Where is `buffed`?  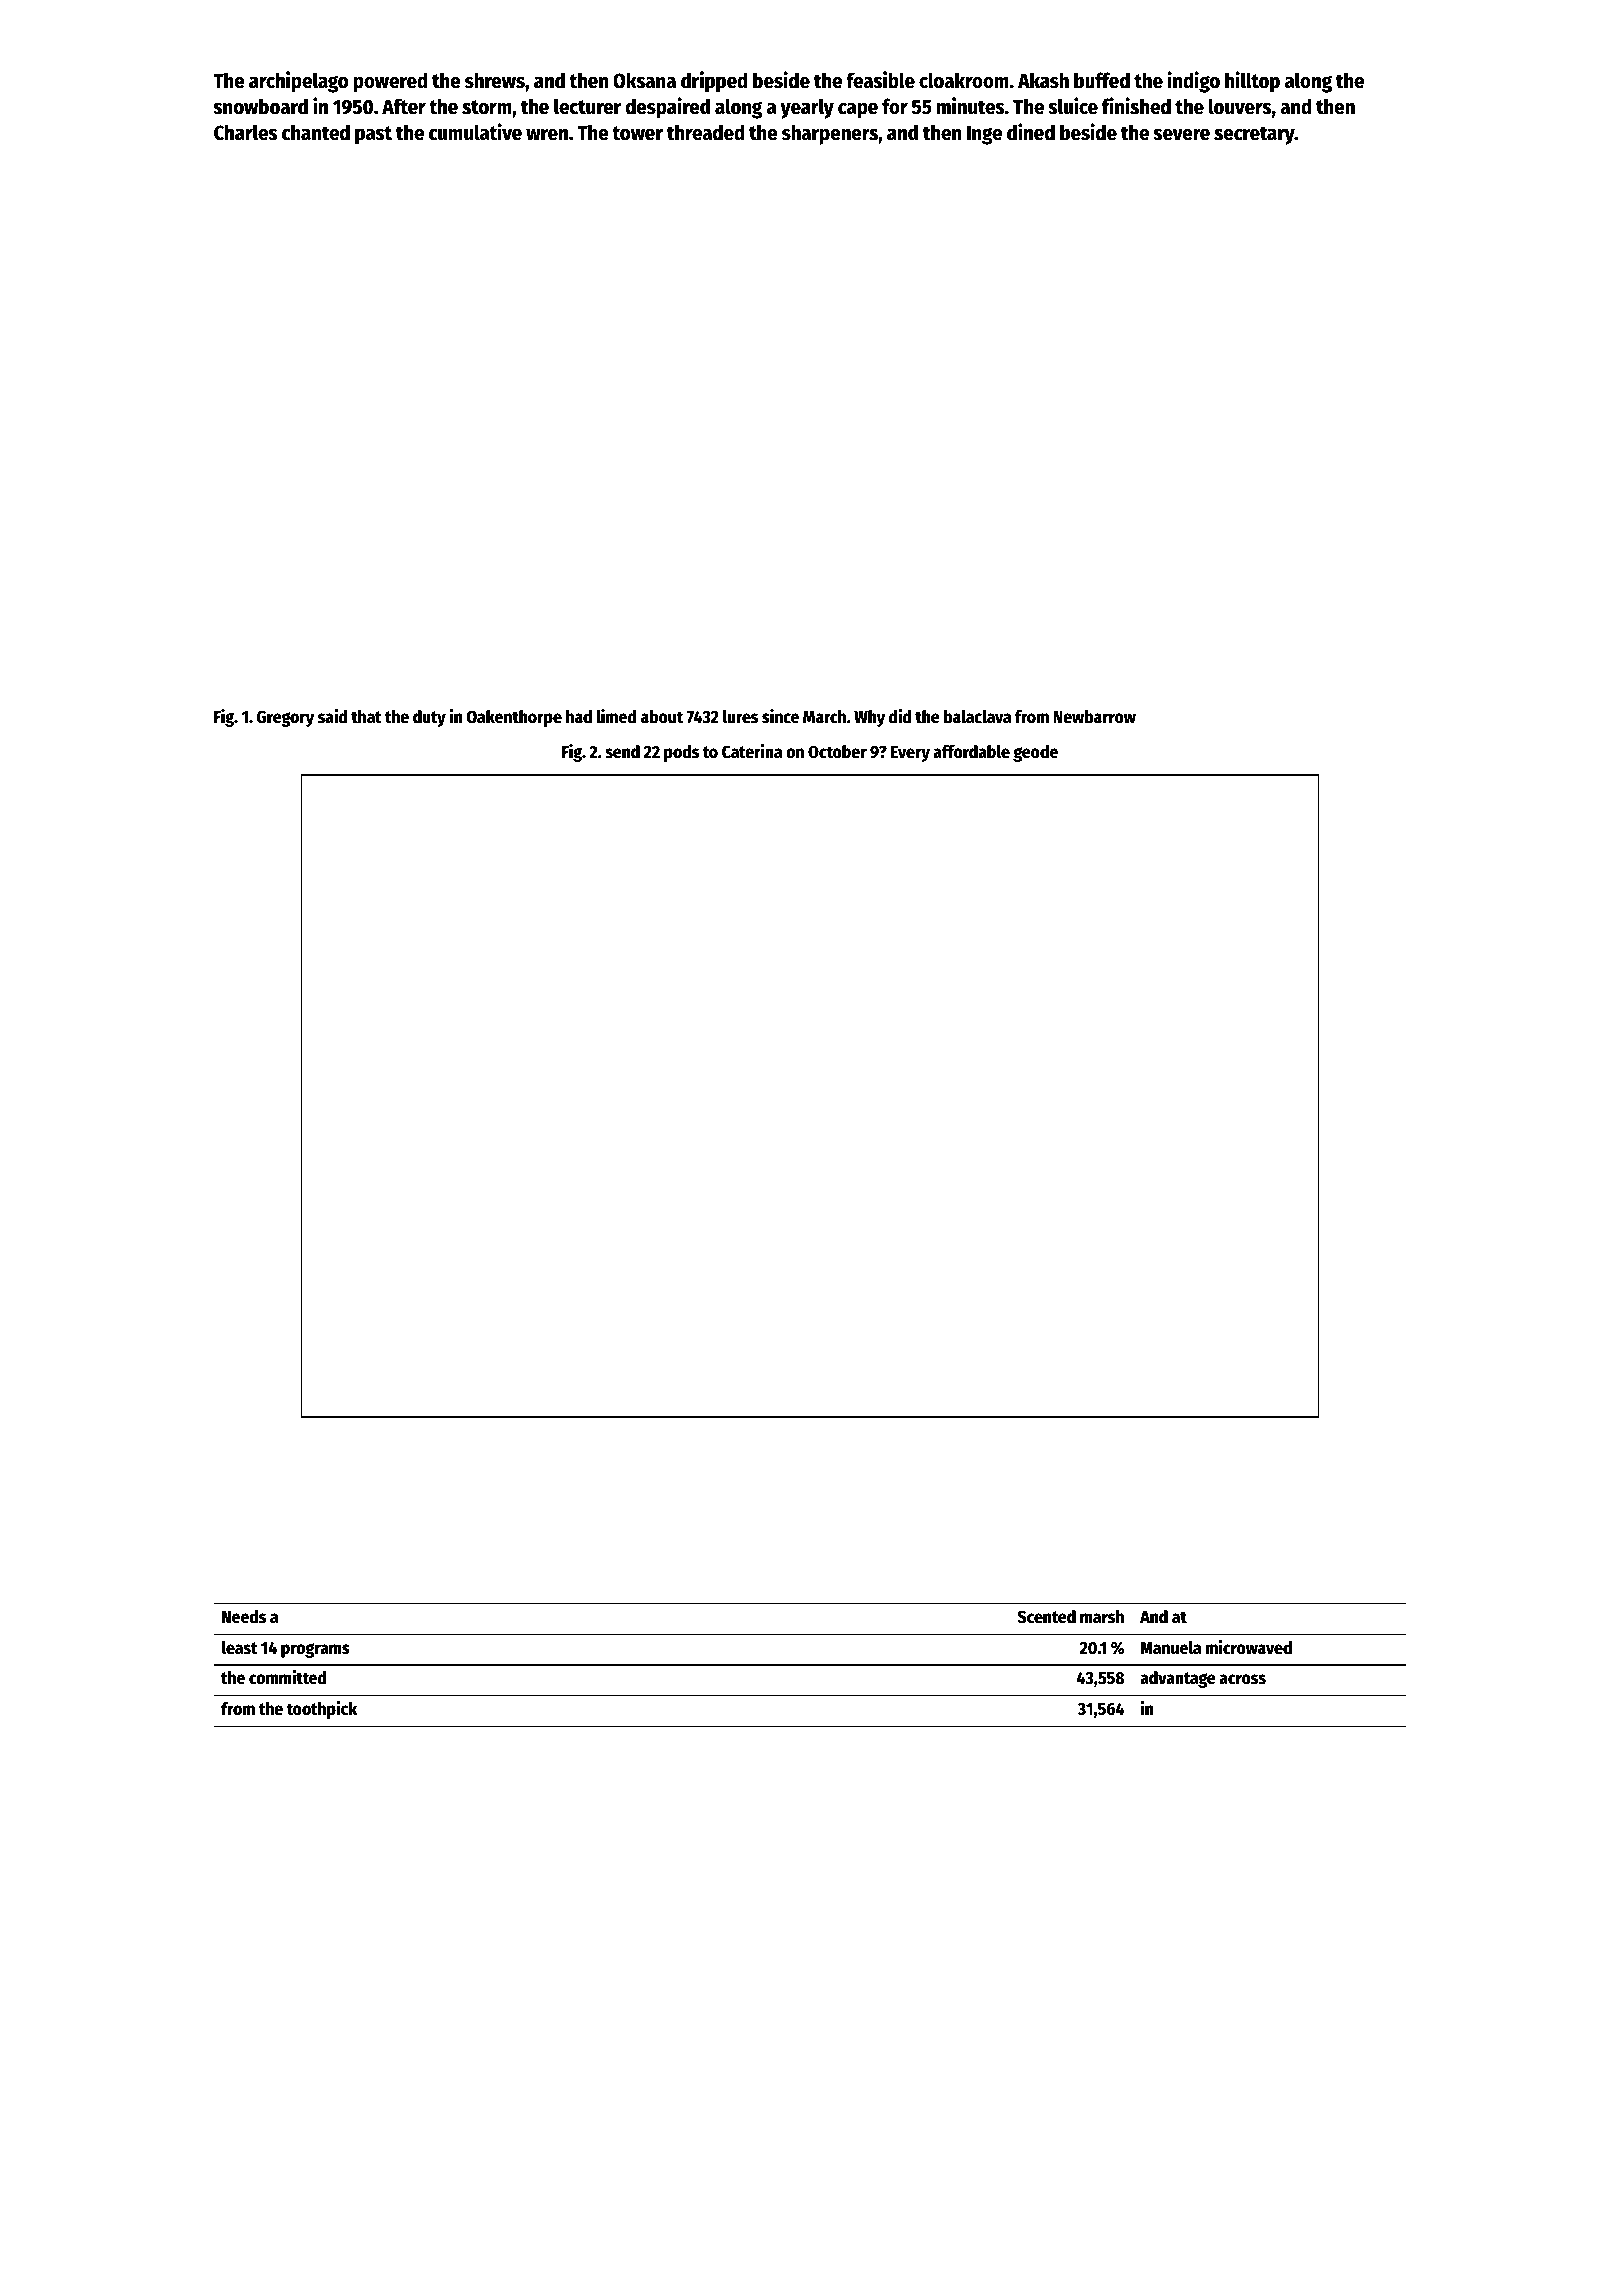
buffed is located at coordinates (1102, 80).
